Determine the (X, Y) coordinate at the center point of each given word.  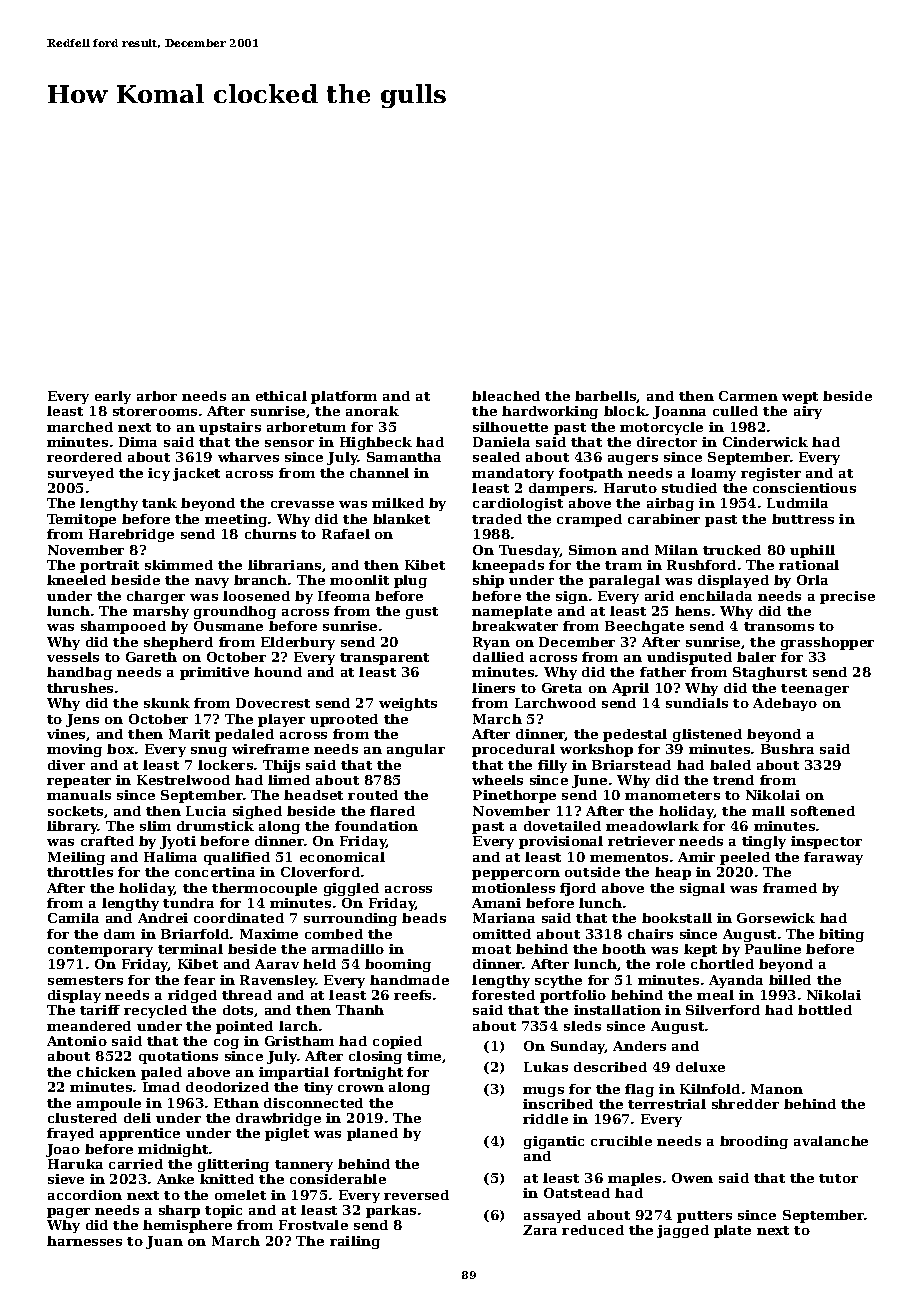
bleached (506, 396)
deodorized (227, 1087)
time (424, 1056)
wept (800, 398)
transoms (779, 626)
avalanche (831, 1141)
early (113, 397)
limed (289, 780)
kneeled (76, 580)
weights (408, 704)
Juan (164, 1242)
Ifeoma (344, 596)
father (663, 672)
